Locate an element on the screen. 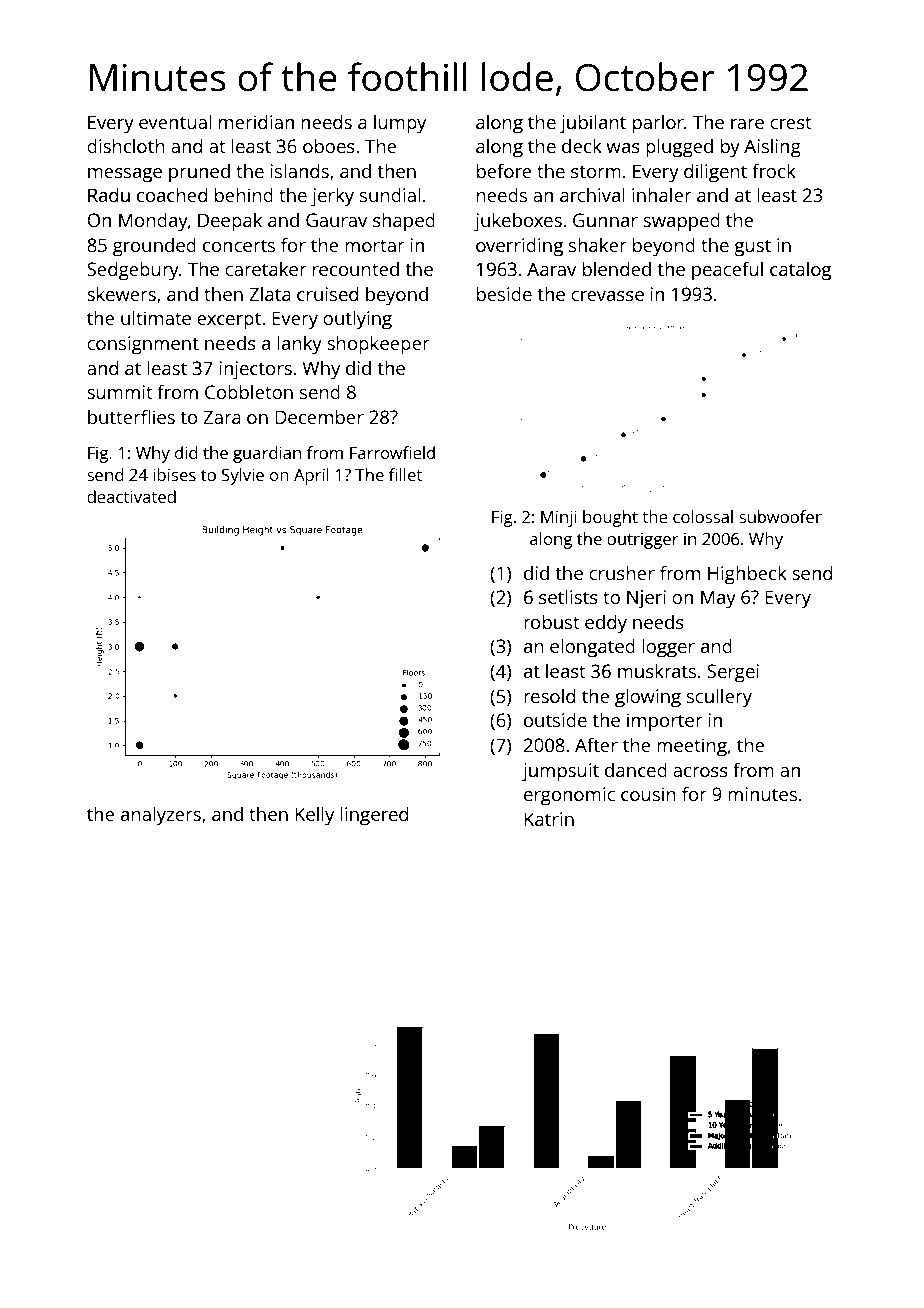  Cobbleton is located at coordinates (249, 391).
